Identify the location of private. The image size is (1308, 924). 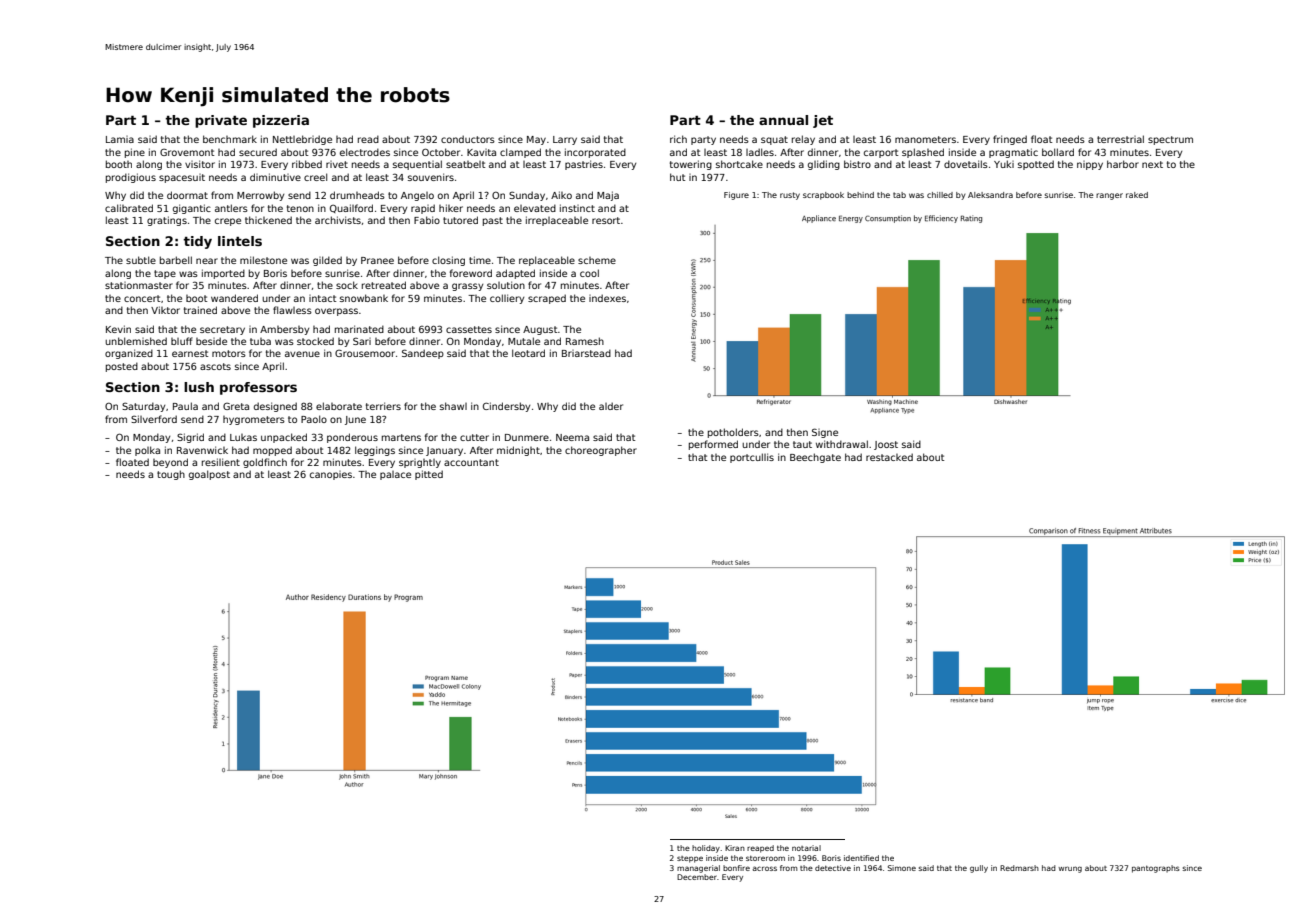
(221, 121).
